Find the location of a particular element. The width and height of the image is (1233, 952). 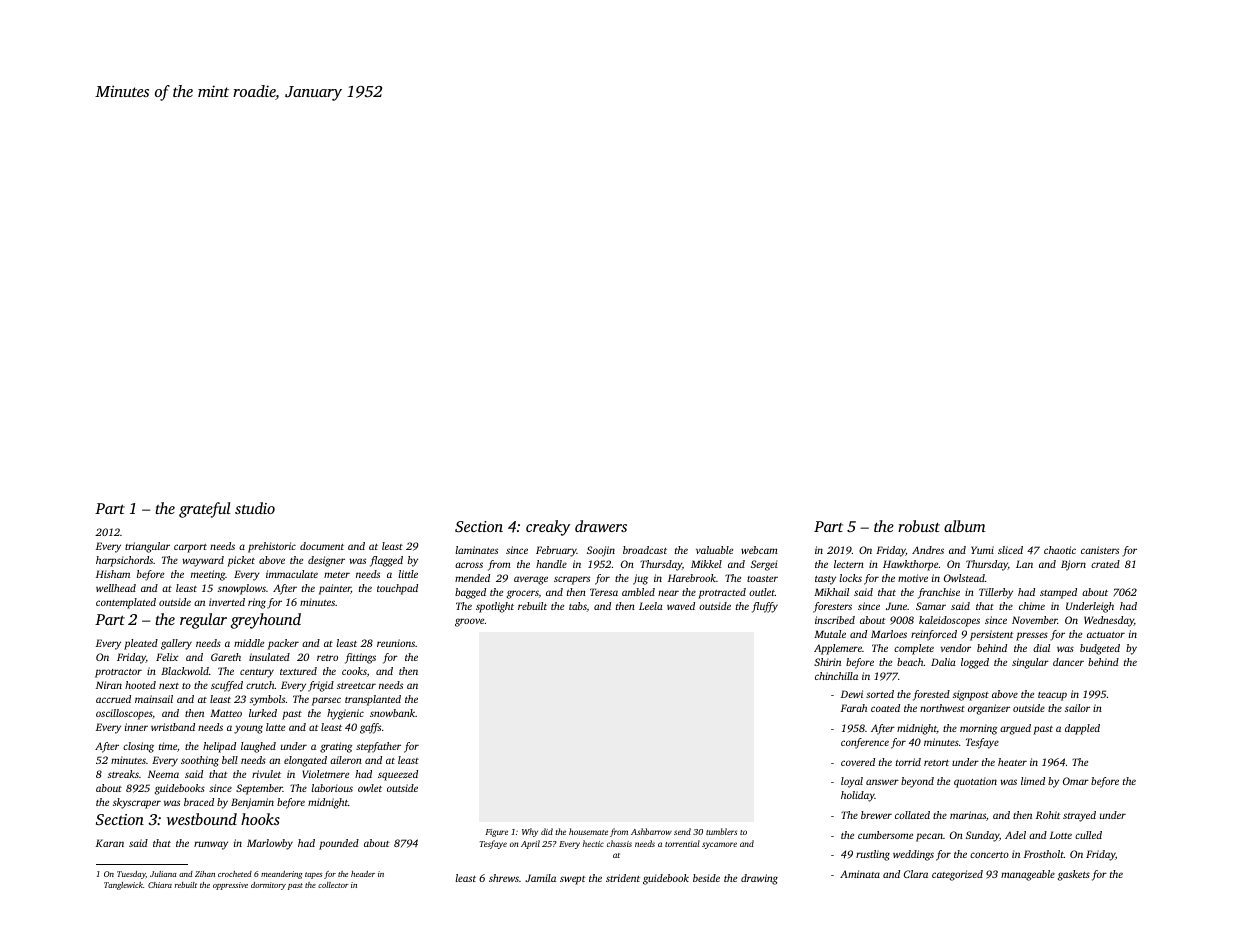

Frostholt is located at coordinates (1044, 854).
